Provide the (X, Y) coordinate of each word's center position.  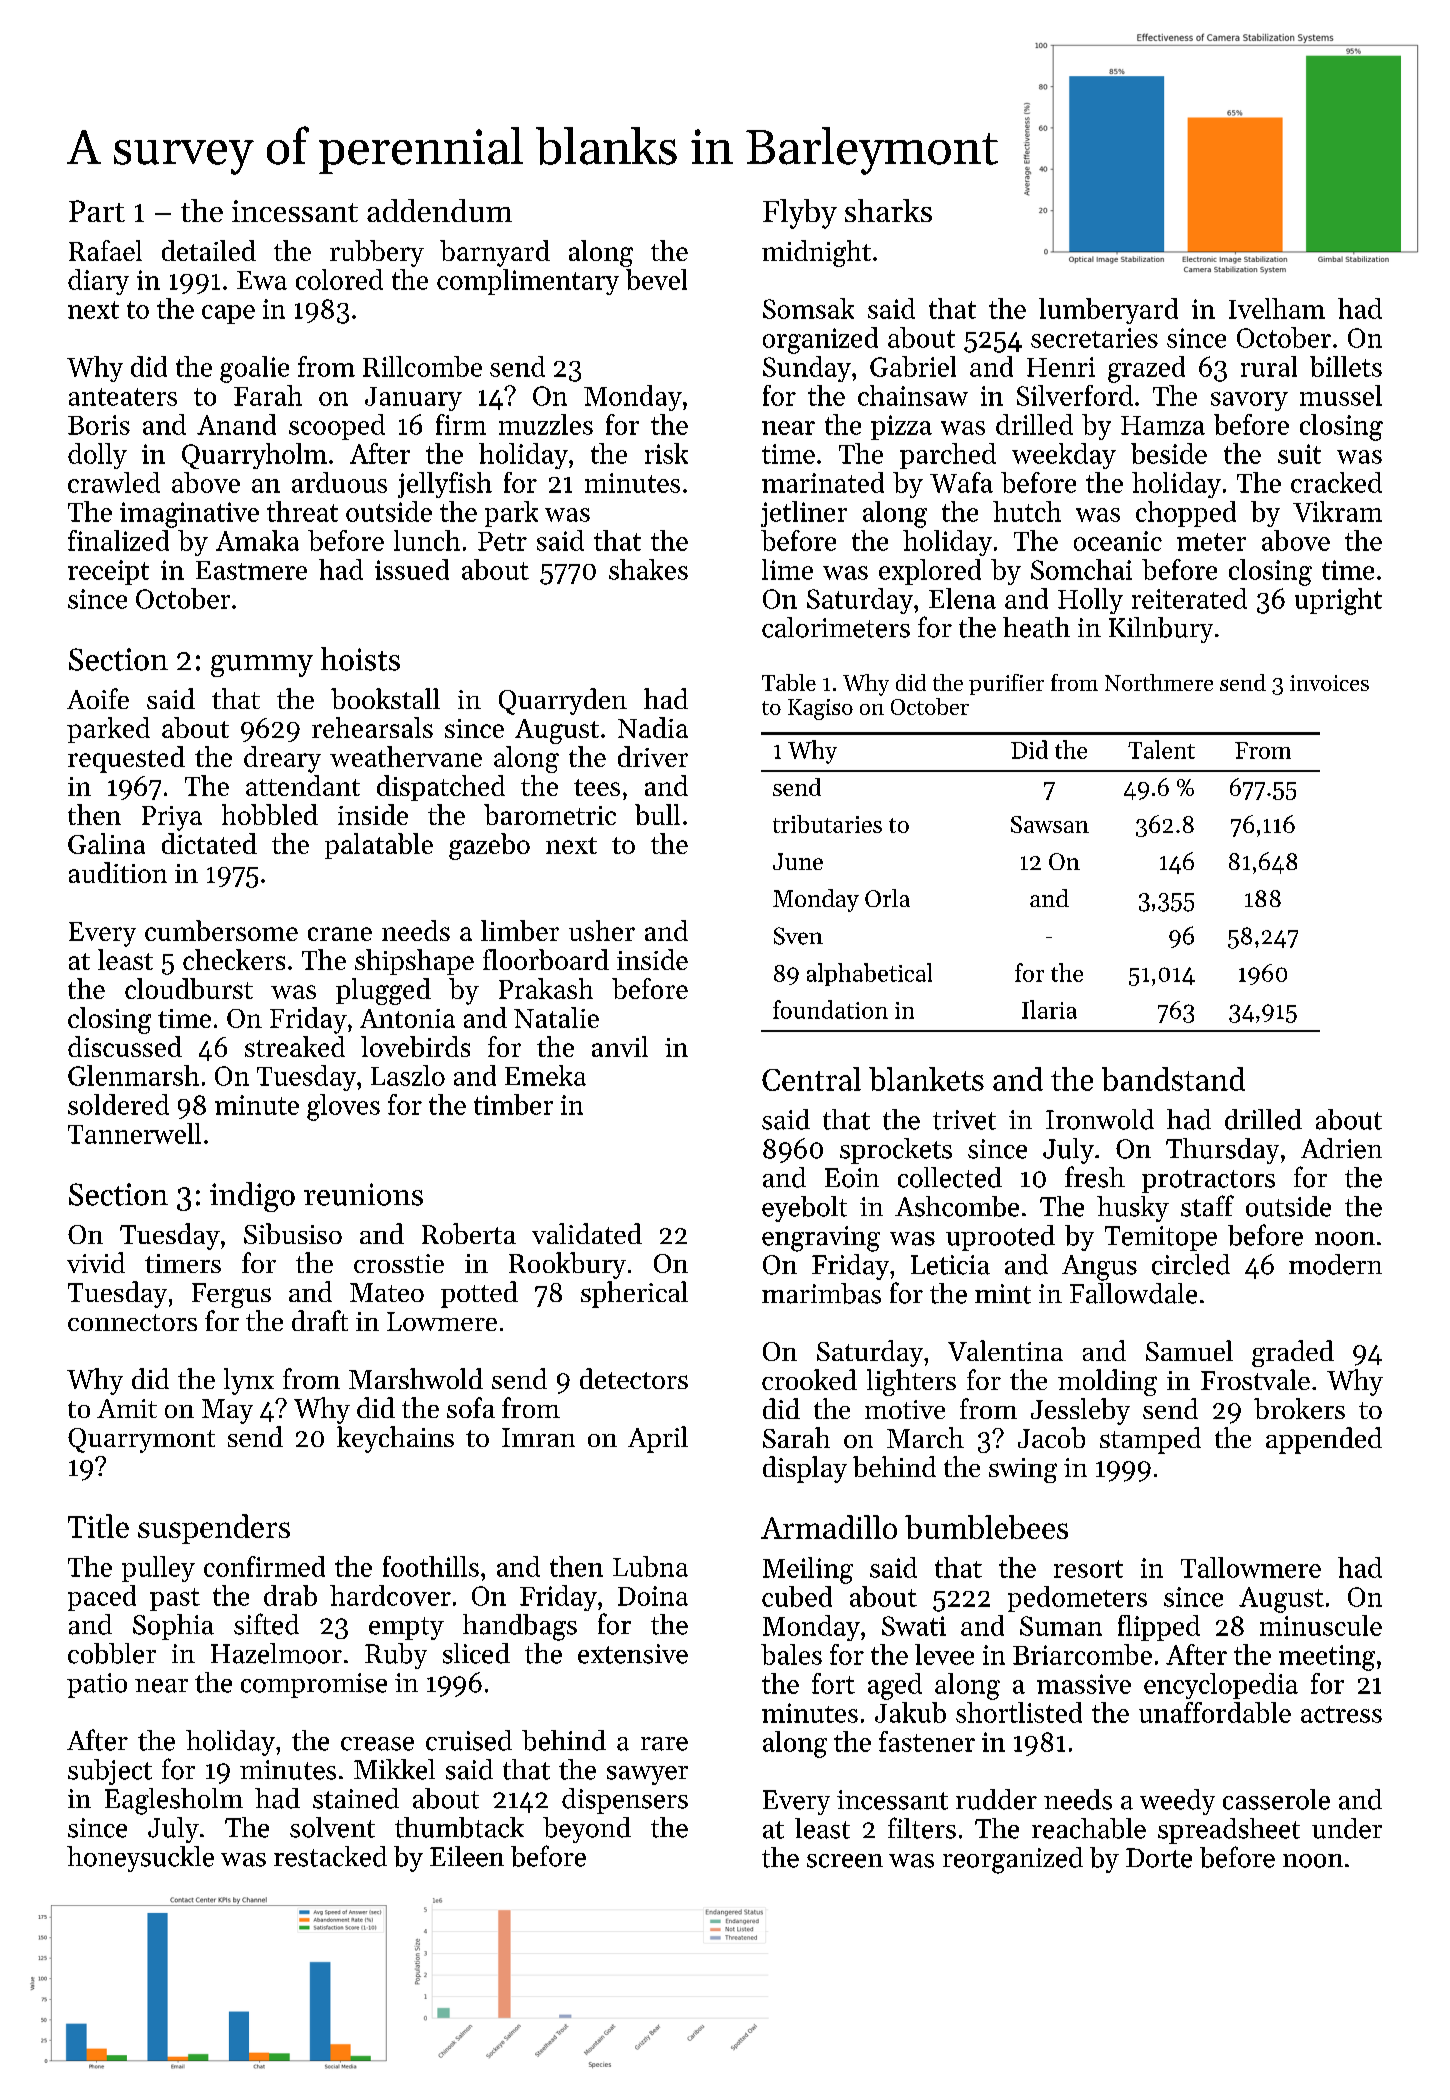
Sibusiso (293, 1233)
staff (1207, 1206)
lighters (911, 1382)
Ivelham (1277, 308)
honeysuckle (140, 1859)
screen (845, 1861)
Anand (236, 424)
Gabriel (913, 366)
